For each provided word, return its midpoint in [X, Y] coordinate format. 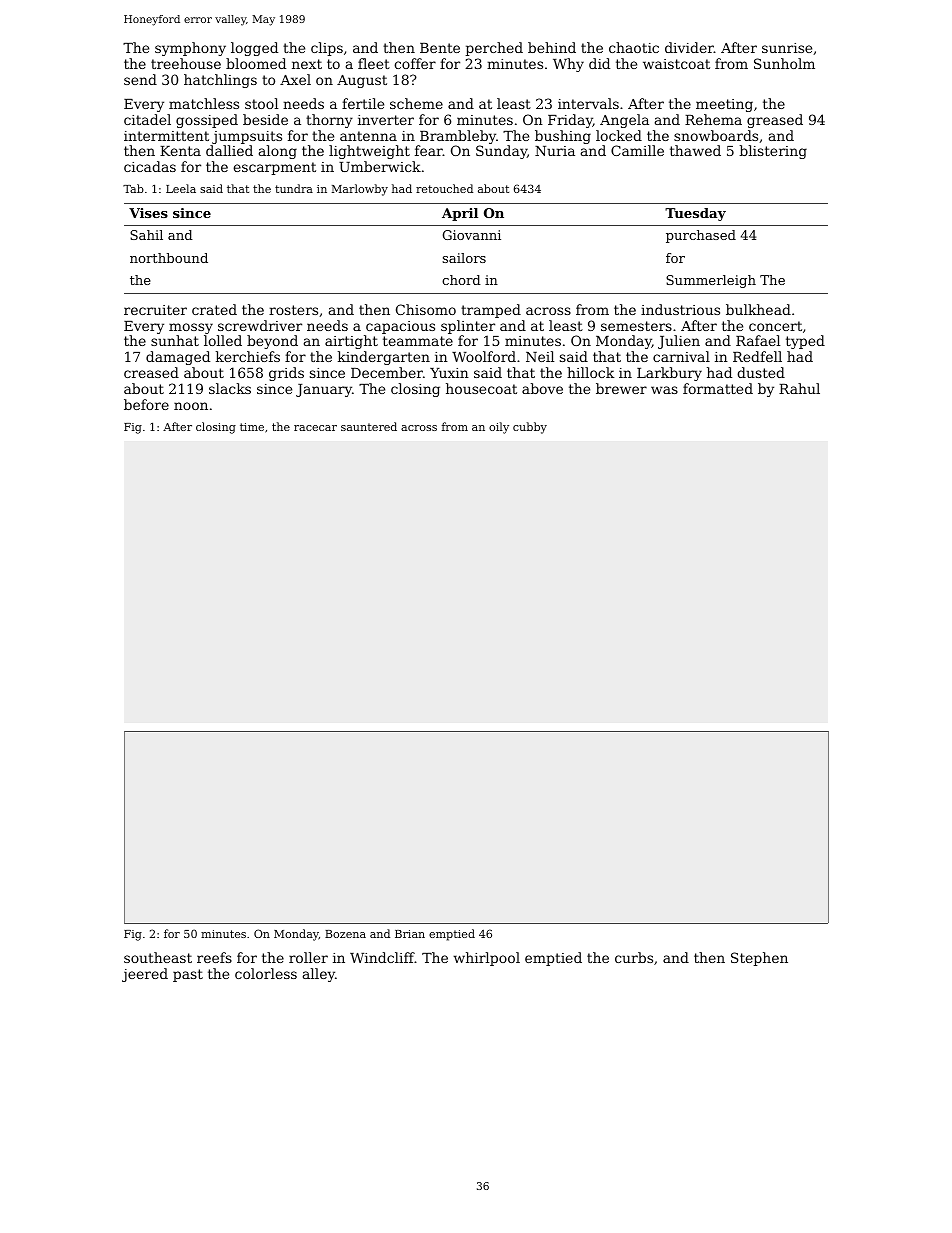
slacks [230, 388]
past [188, 975]
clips [327, 49]
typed [805, 342]
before [146, 404]
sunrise [787, 48]
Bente [440, 48]
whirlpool [487, 959]
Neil [540, 356]
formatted [718, 388]
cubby [530, 428]
